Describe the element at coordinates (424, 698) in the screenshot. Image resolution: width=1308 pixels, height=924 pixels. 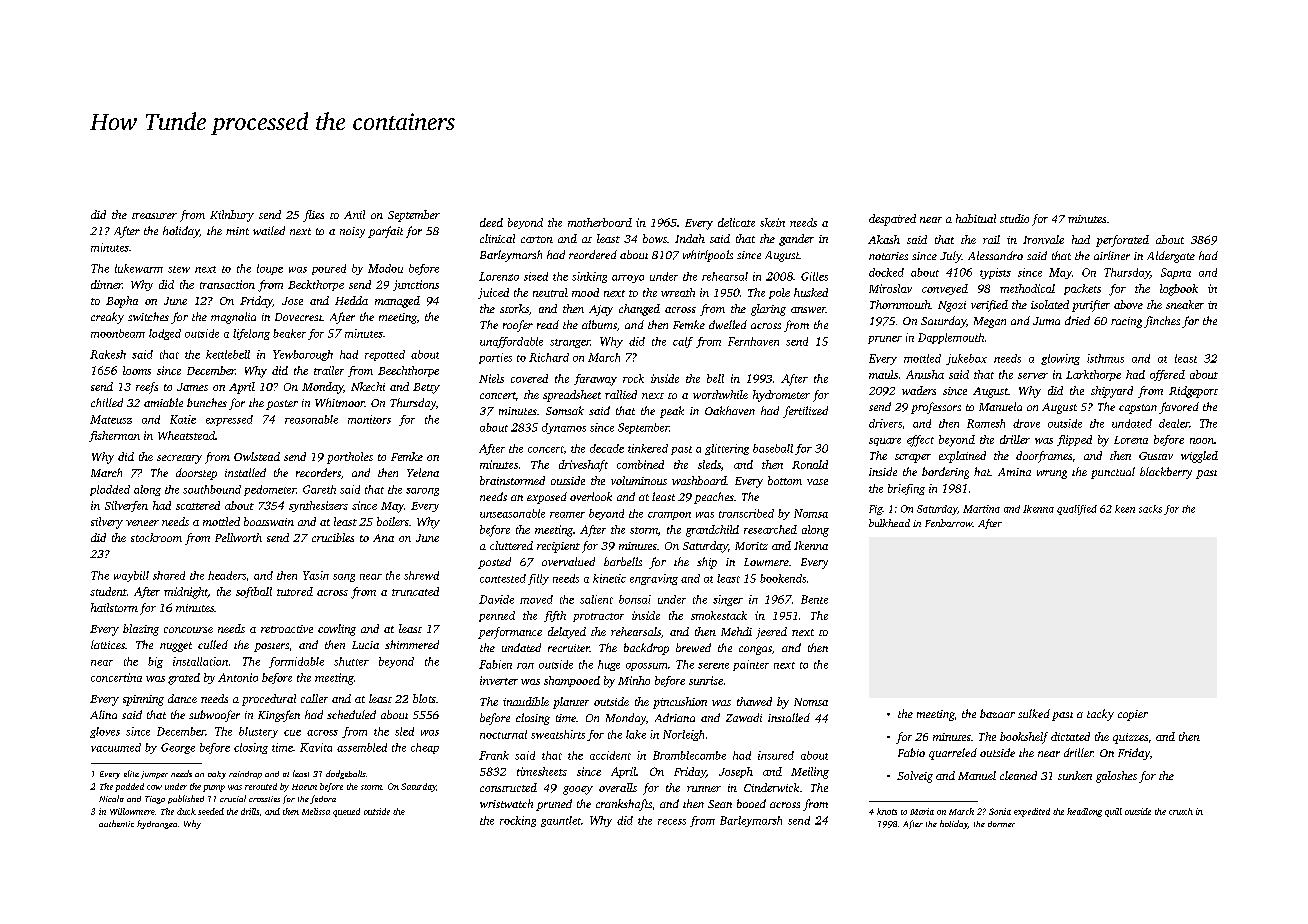
I see `blots` at that location.
